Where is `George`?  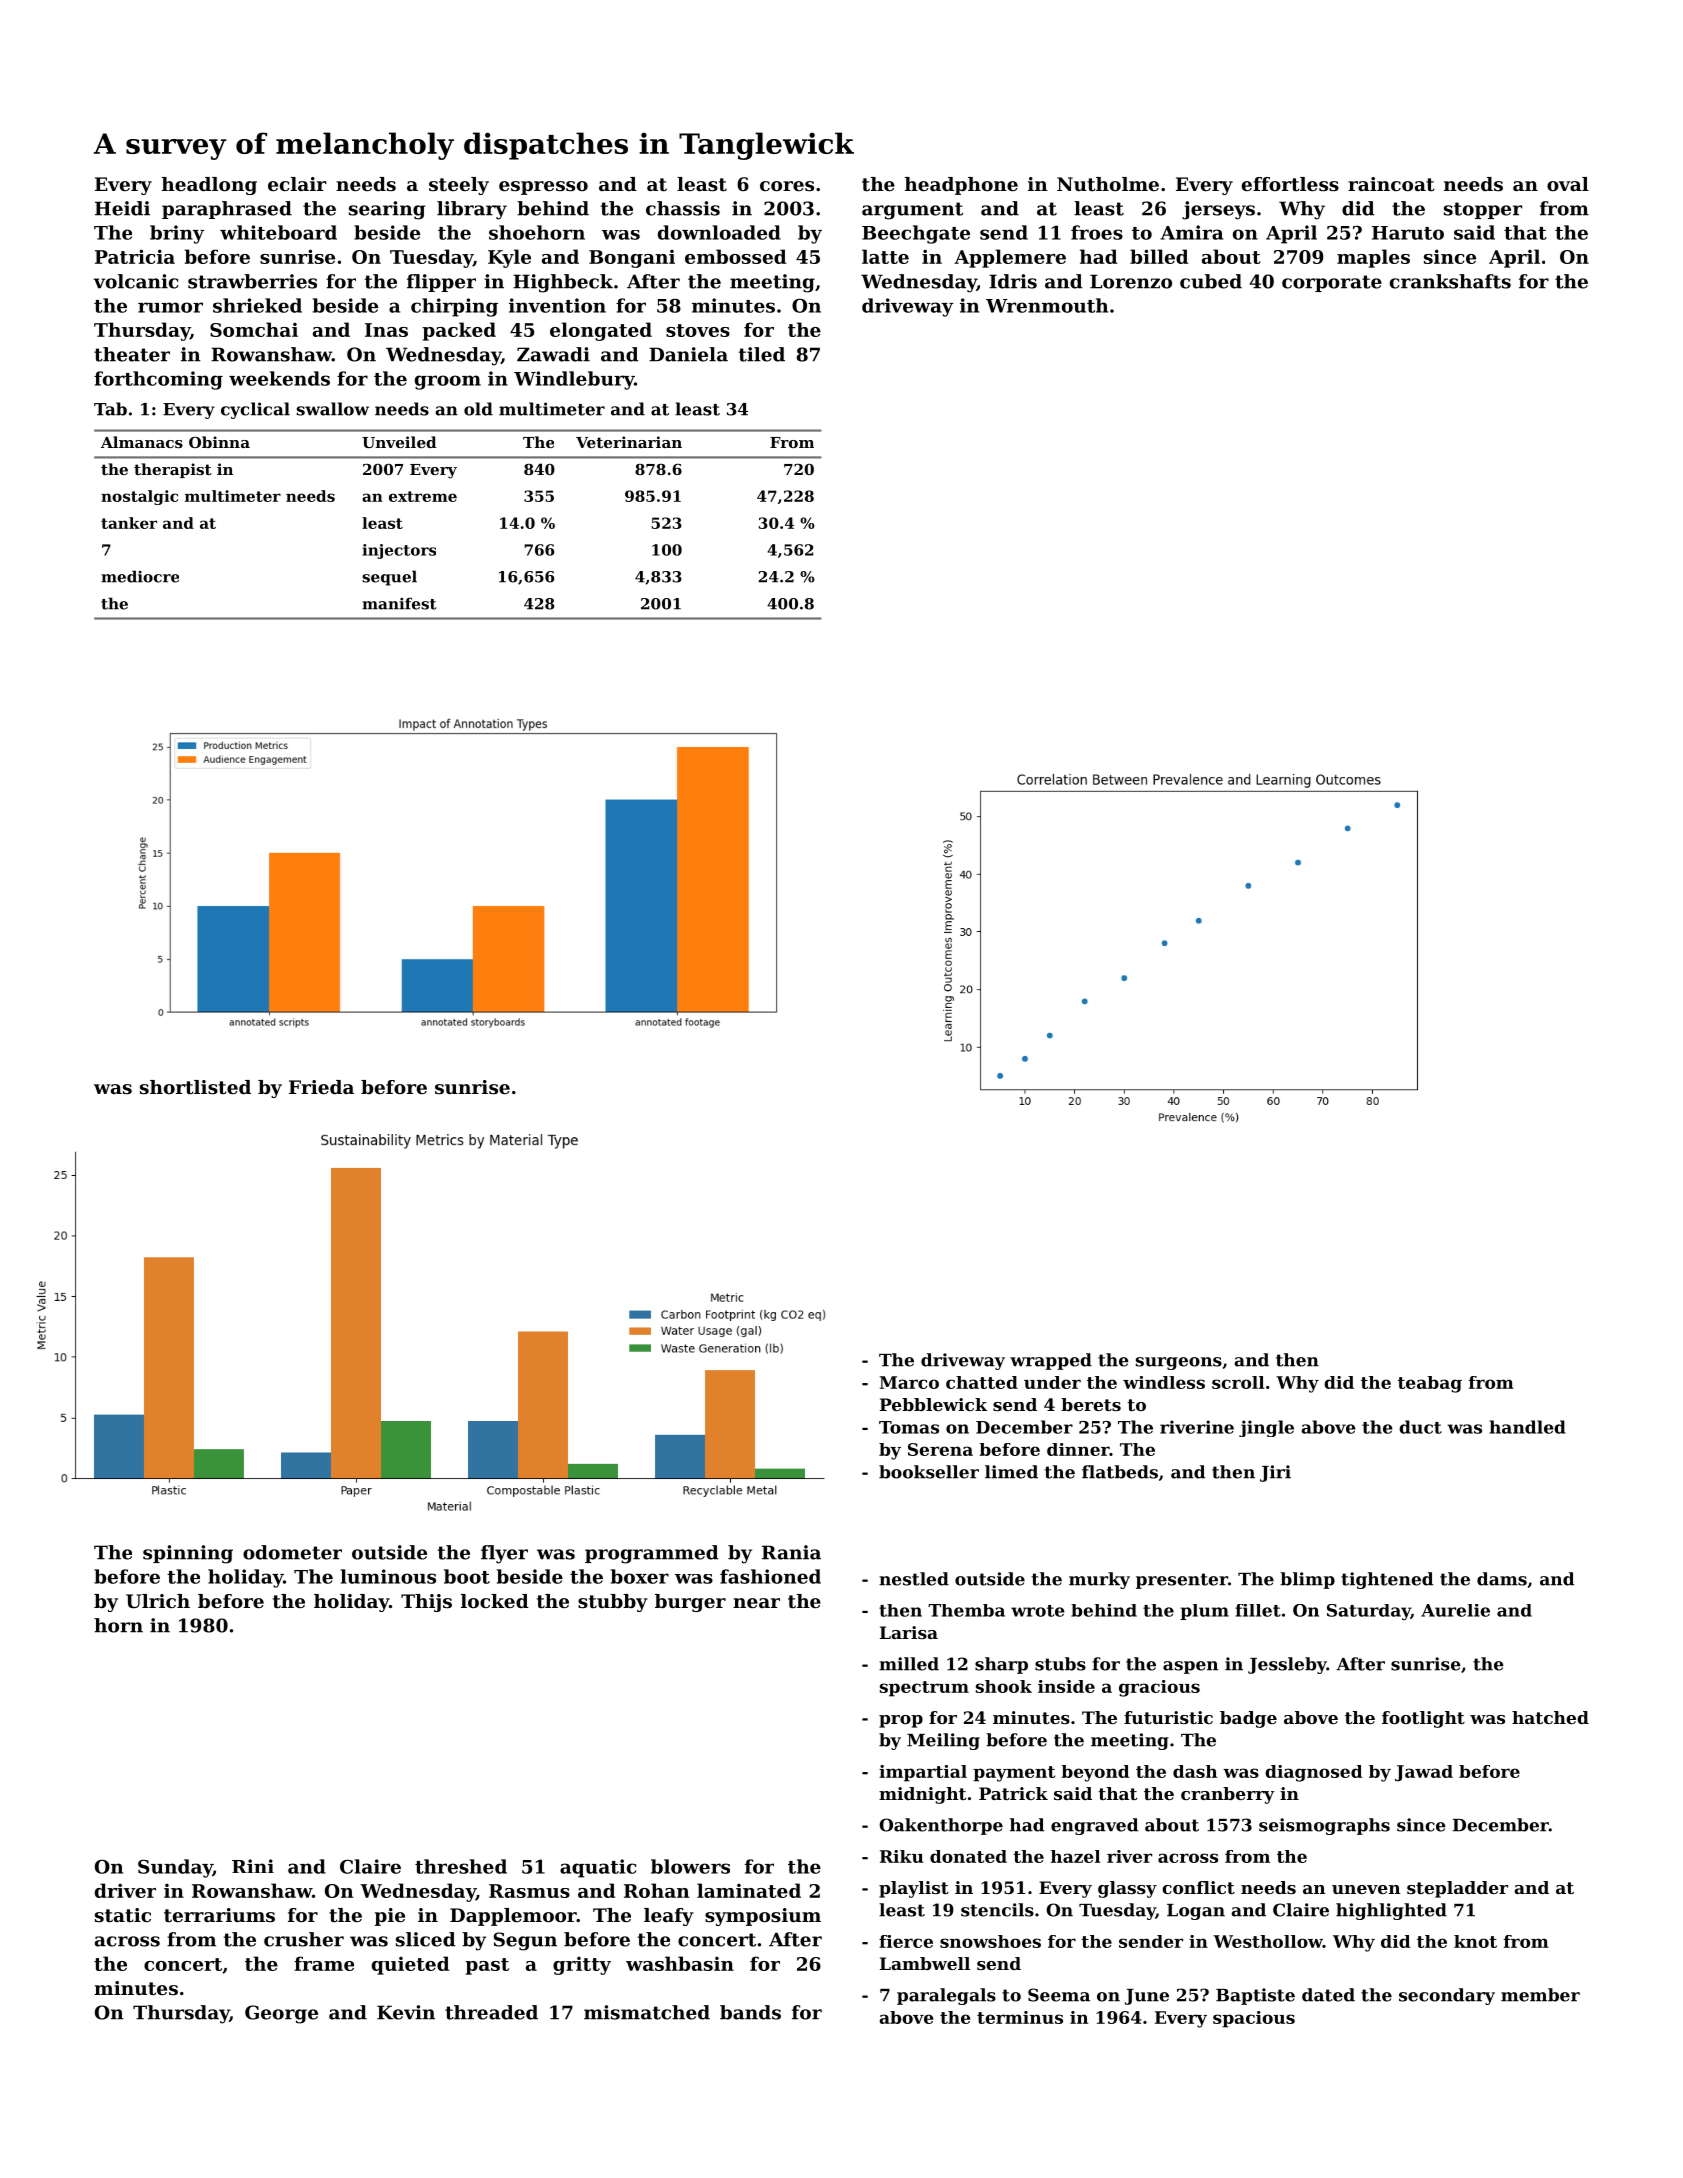 George is located at coordinates (281, 2014).
